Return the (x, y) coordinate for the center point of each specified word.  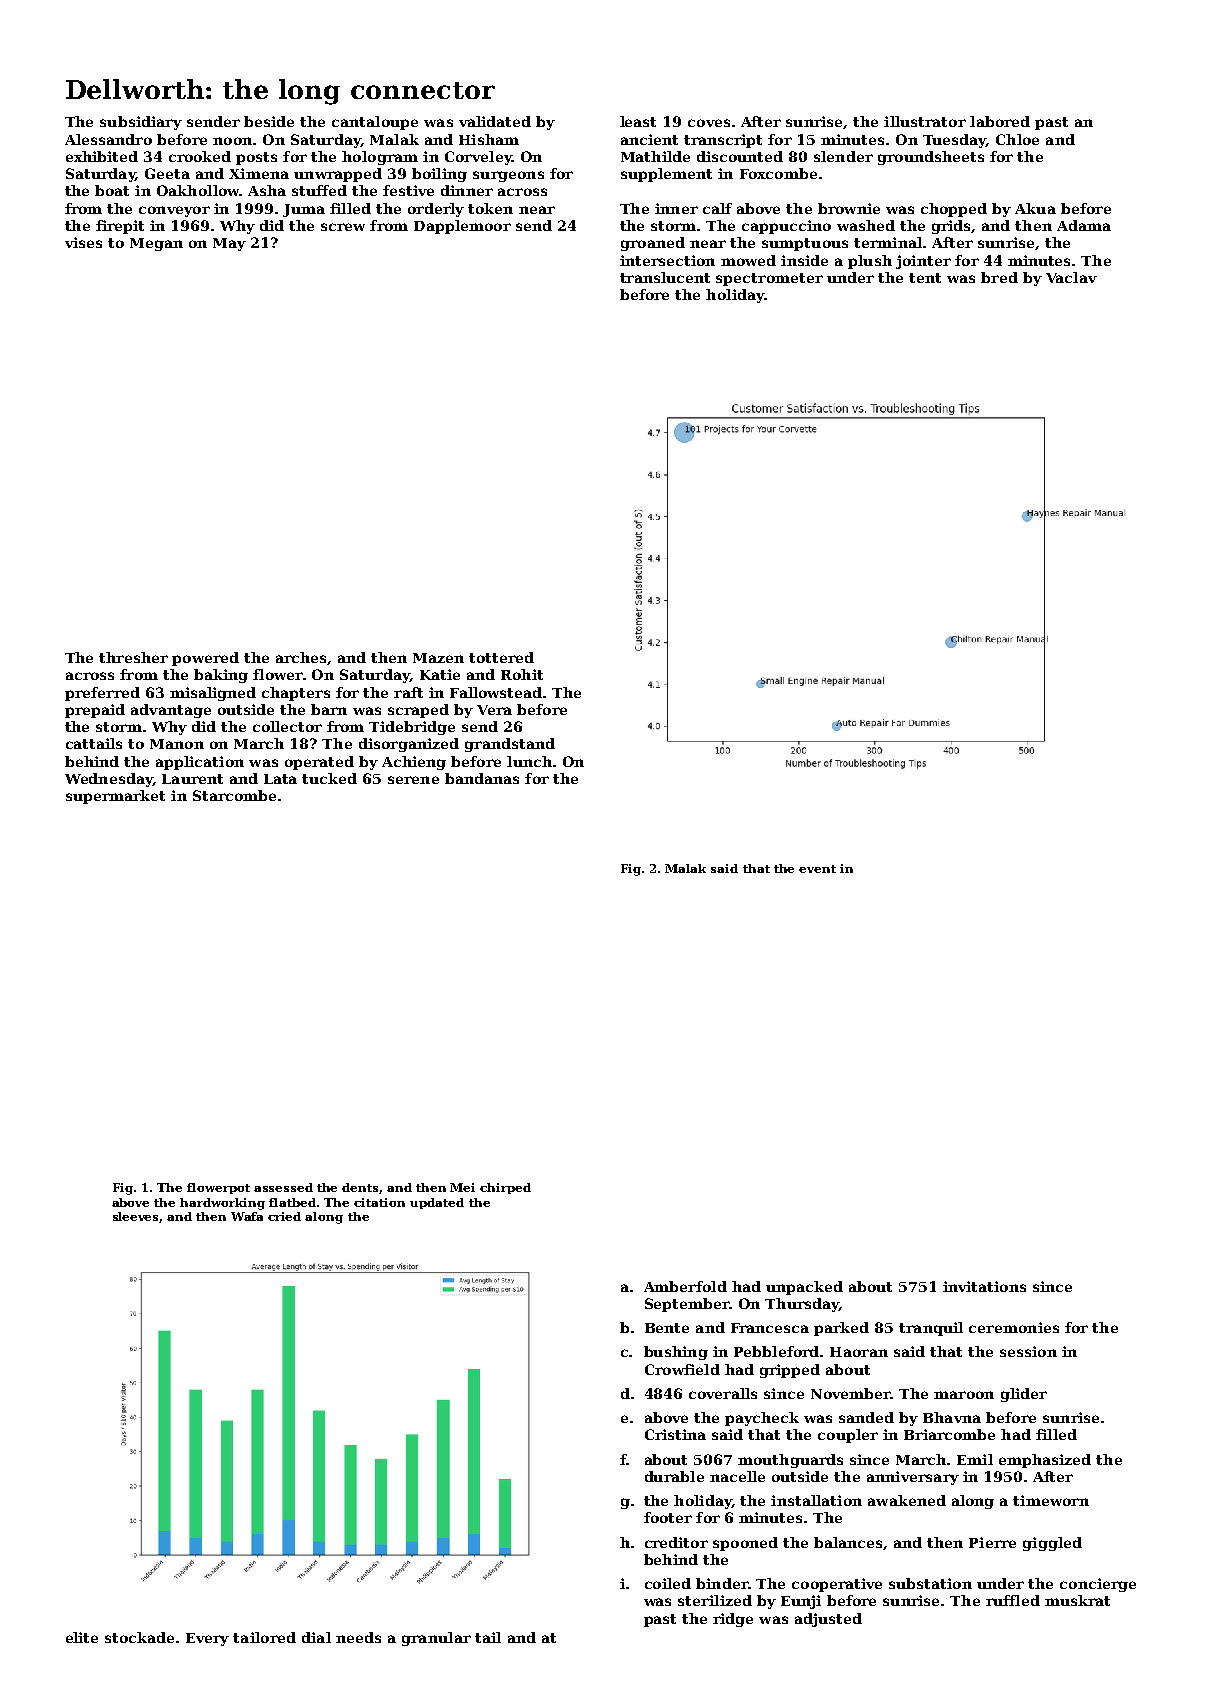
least (638, 121)
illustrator (925, 121)
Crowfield (682, 1369)
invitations (984, 1286)
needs (358, 1637)
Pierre (992, 1542)
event (817, 869)
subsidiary (141, 123)
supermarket (115, 797)
